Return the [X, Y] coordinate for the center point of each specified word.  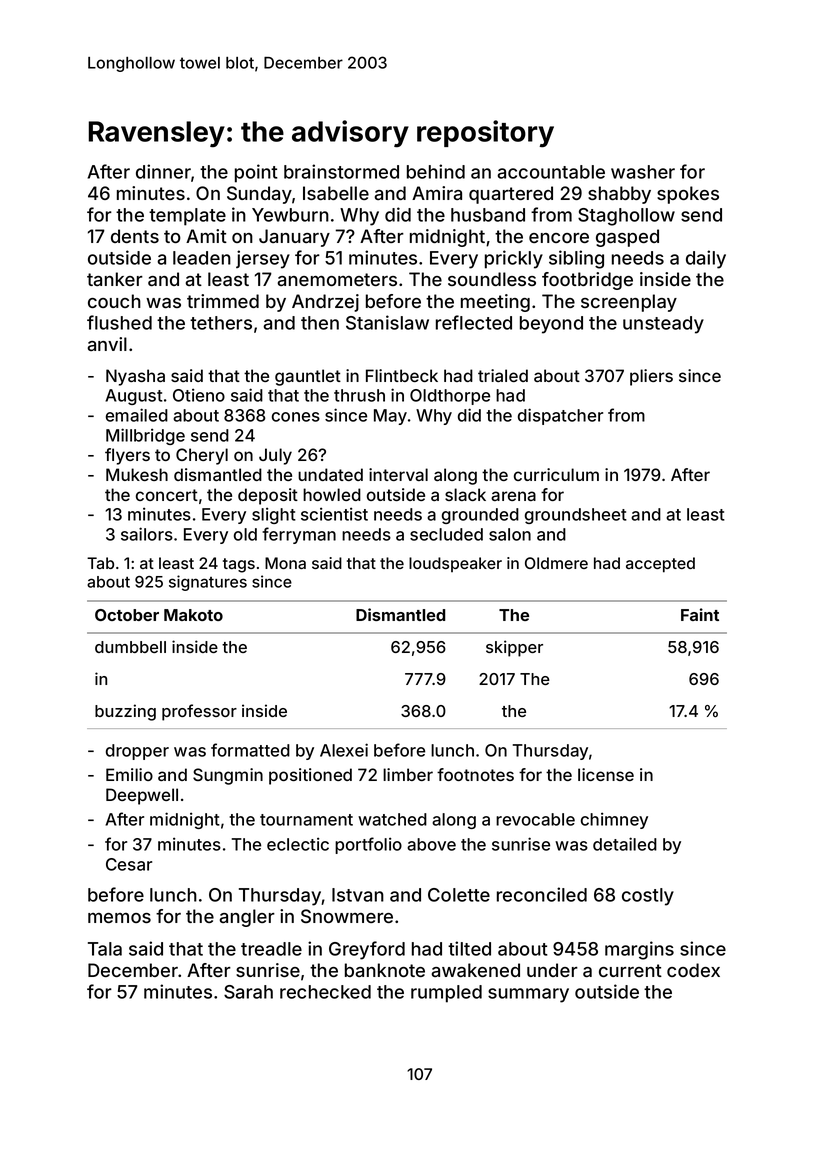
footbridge [587, 281]
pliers [651, 377]
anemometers [337, 279]
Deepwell [142, 796]
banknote [385, 970]
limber [408, 774]
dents [135, 236]
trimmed [223, 301]
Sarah [248, 992]
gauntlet [308, 377]
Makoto [193, 615]
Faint [700, 614]
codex [693, 970]
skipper [514, 648]
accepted [660, 565]
